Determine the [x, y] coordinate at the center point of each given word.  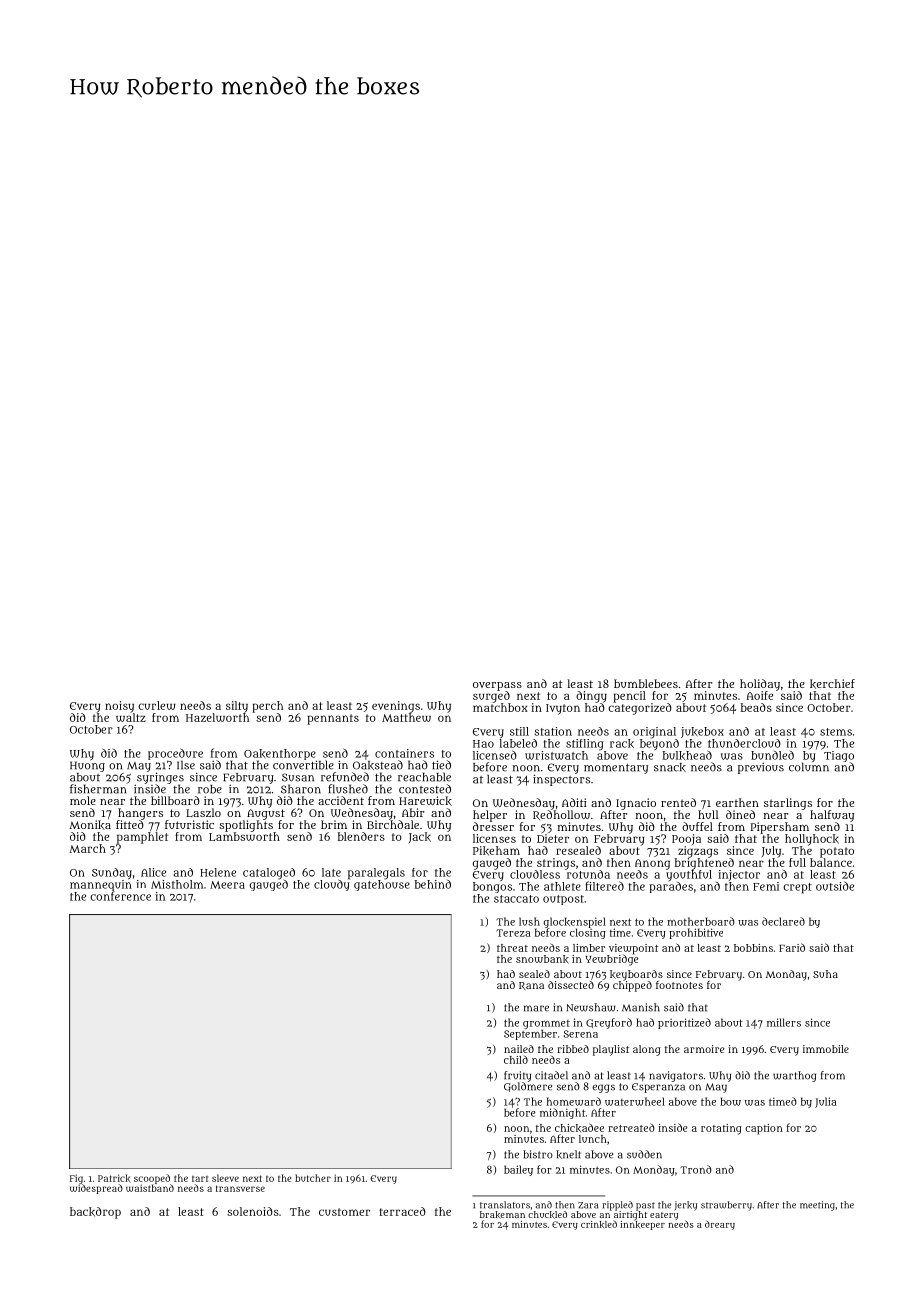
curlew [157, 705]
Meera [227, 885]
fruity [517, 1076]
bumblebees [646, 683]
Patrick [114, 1178]
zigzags [698, 852]
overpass [497, 686]
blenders [361, 836]
